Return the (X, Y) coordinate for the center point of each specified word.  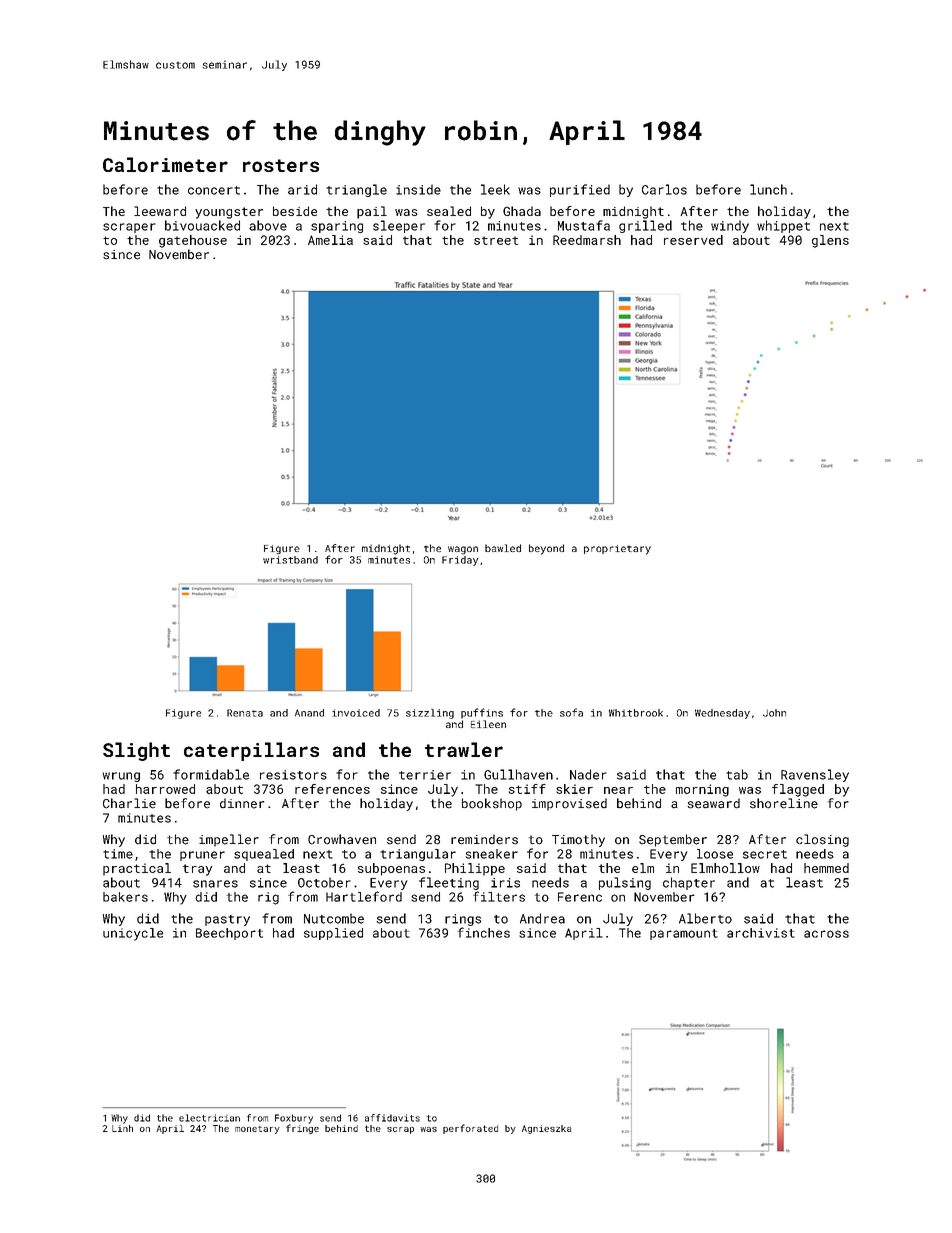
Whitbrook (636, 713)
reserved (693, 240)
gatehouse (193, 241)
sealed (449, 211)
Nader (588, 774)
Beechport (229, 934)
